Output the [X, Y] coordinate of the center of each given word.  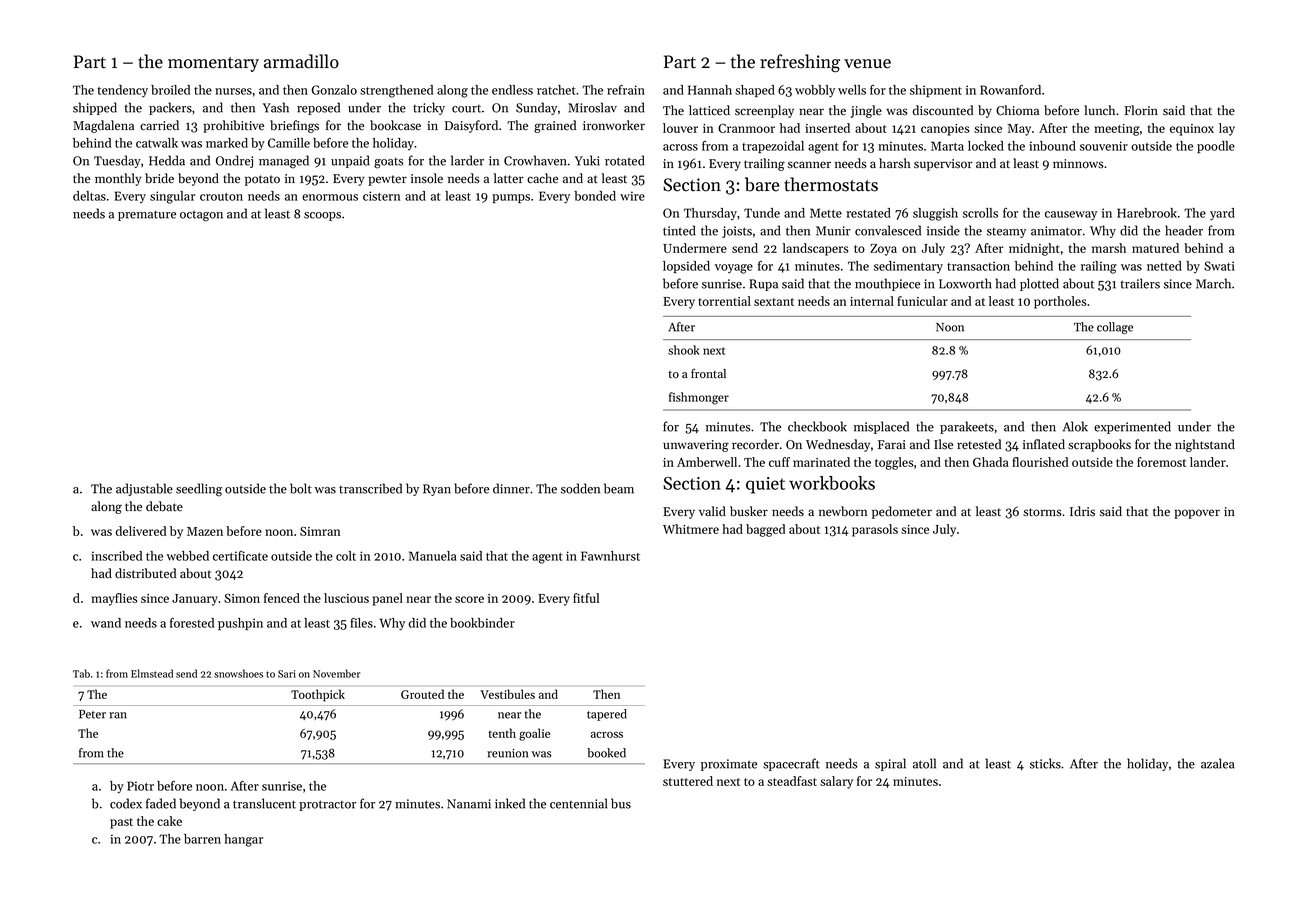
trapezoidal [773, 147]
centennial [578, 803]
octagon [201, 216]
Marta [947, 146]
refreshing [800, 63]
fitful [586, 598]
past [121, 823]
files [361, 623]
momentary [213, 64]
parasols [875, 530]
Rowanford [1010, 90]
